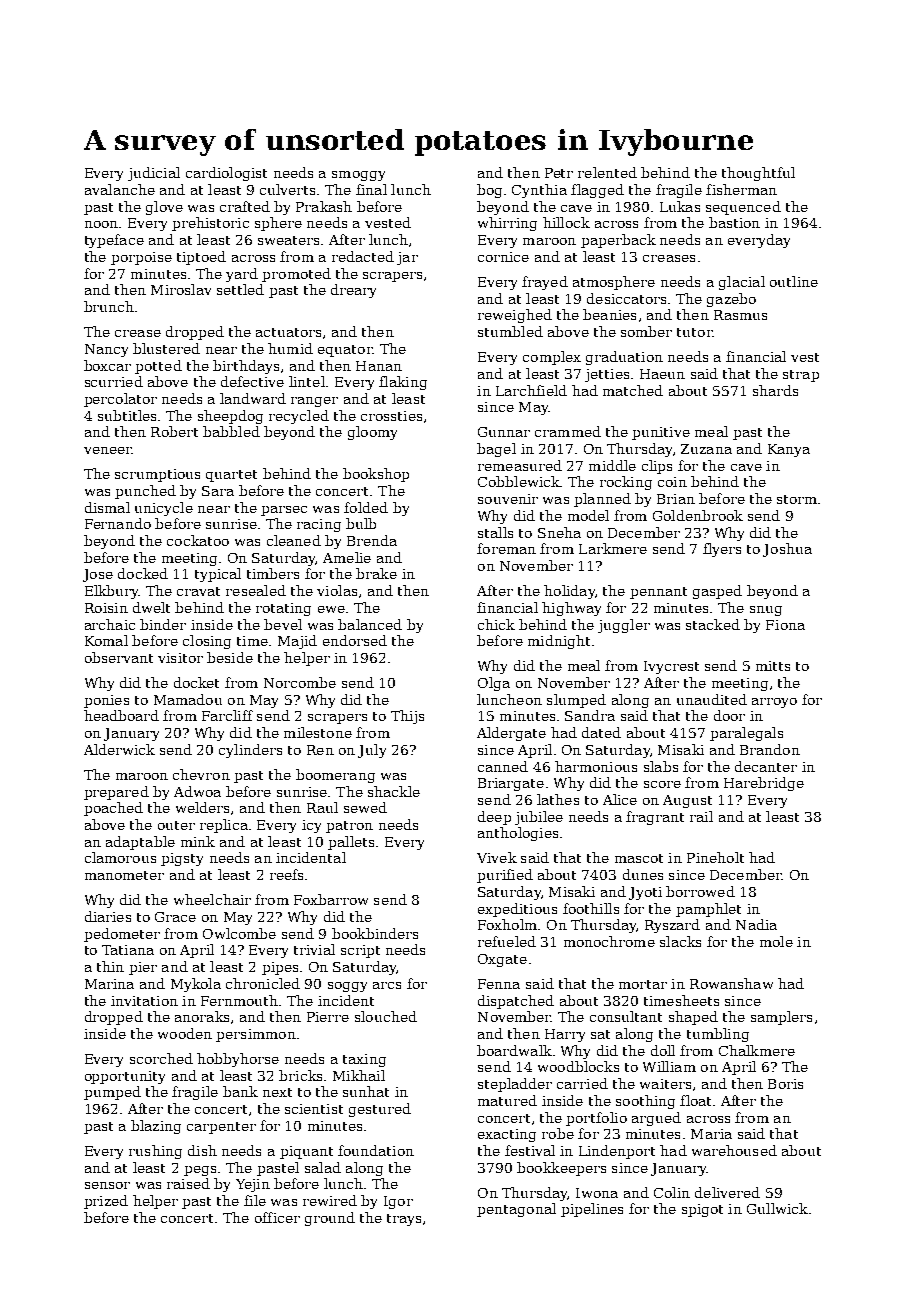  What do you see at coordinates (662, 374) in the screenshot?
I see `Haeun` at bounding box center [662, 374].
